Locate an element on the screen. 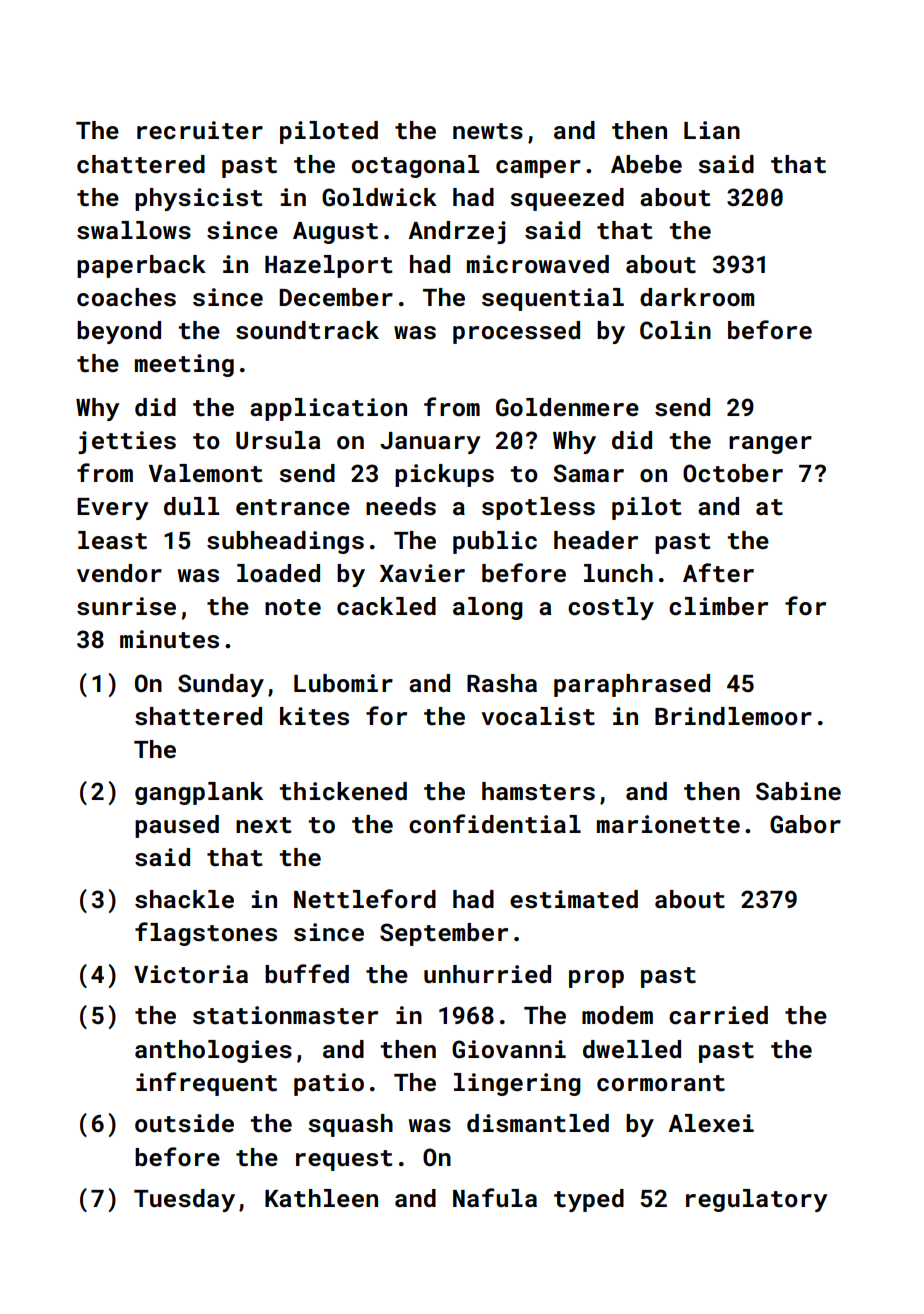  Nettleford is located at coordinates (365, 899).
